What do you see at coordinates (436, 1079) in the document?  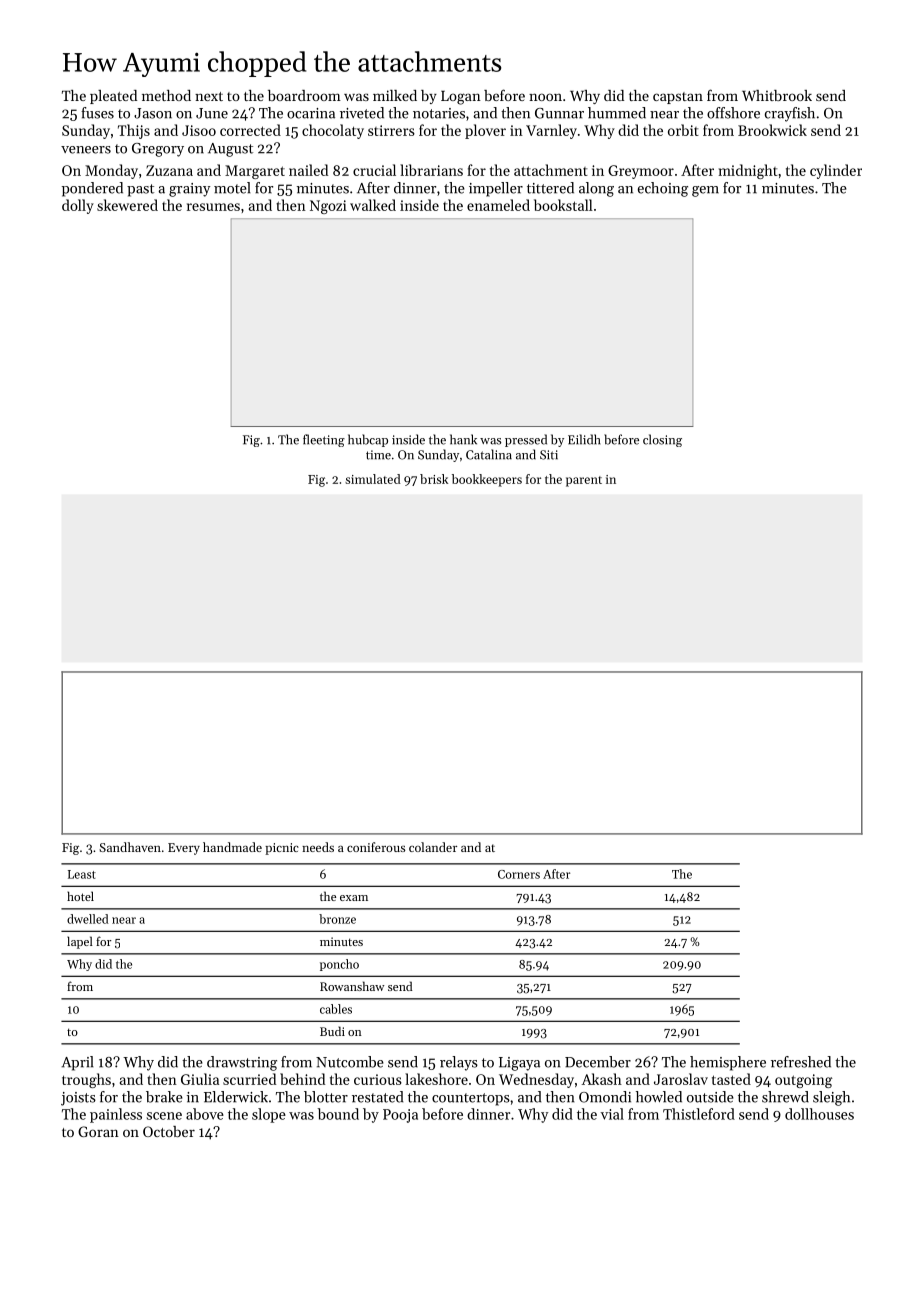 I see `lakeshore` at bounding box center [436, 1079].
